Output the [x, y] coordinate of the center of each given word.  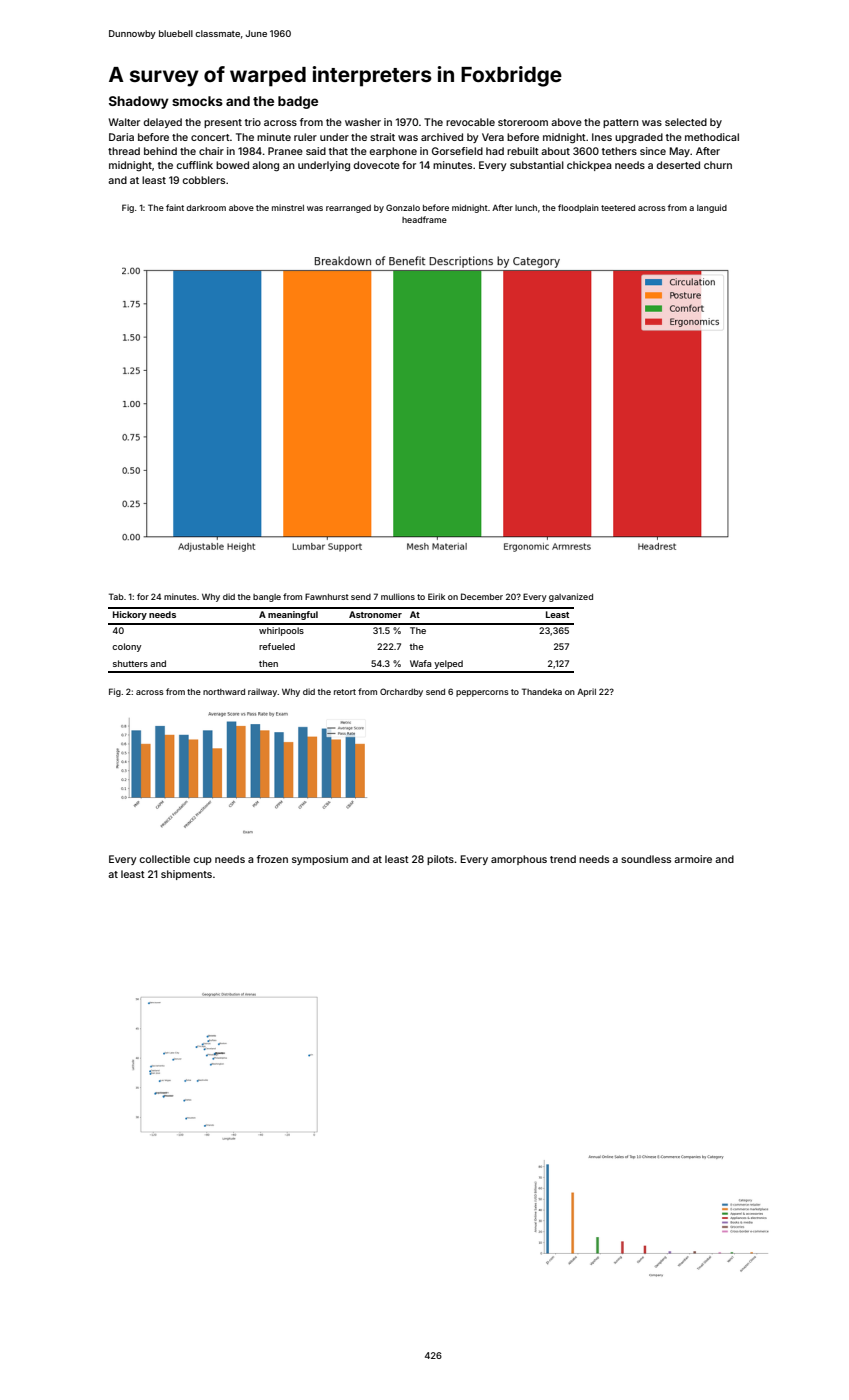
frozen [272, 859]
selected [686, 122]
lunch [526, 208]
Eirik [436, 596]
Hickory [130, 615]
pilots [440, 860]
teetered [618, 208]
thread [124, 151]
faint [175, 207]
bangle [267, 598]
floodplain [578, 208]
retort [345, 692]
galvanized [571, 597]
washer [363, 122]
